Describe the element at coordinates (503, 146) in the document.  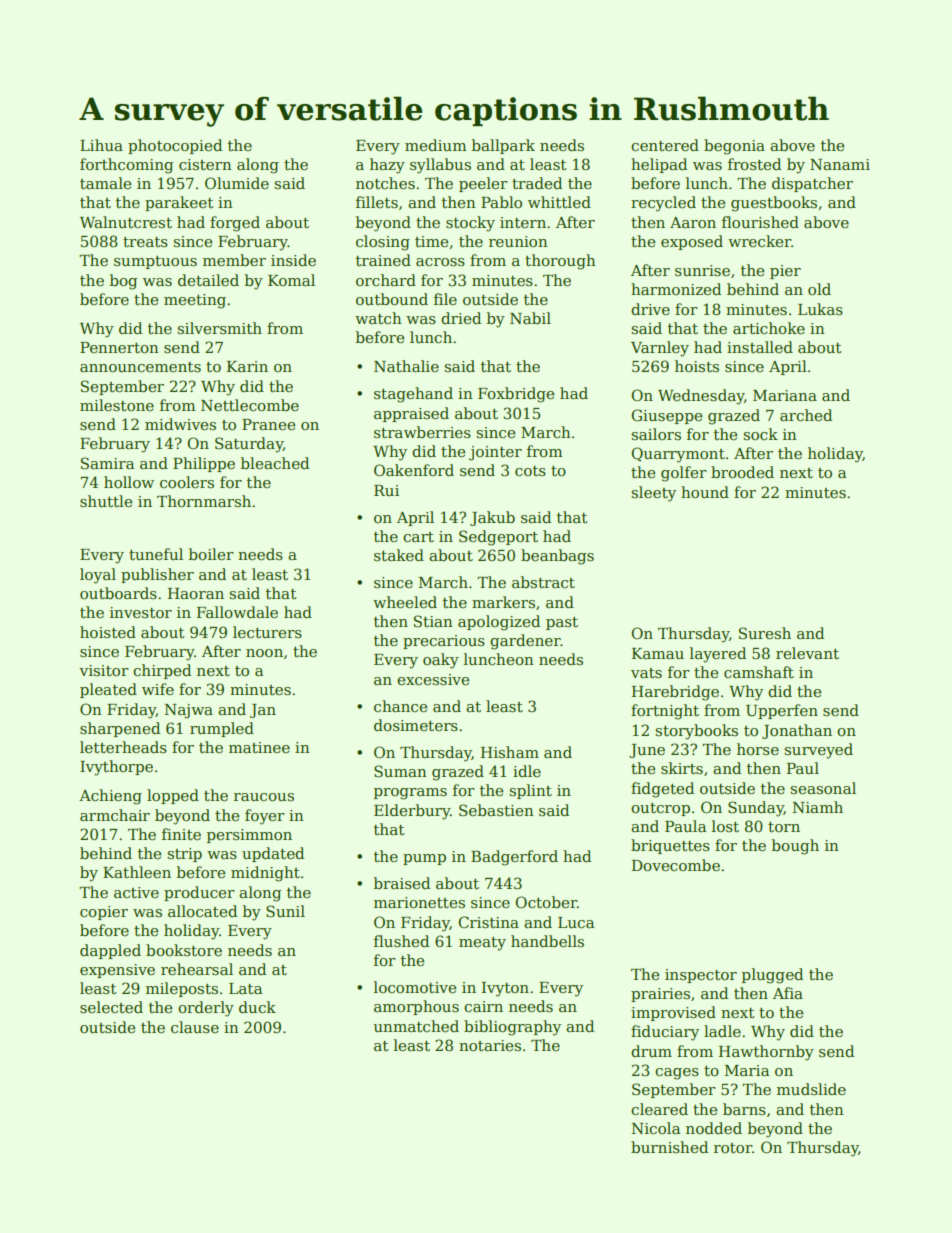
I see `ballpark` at that location.
